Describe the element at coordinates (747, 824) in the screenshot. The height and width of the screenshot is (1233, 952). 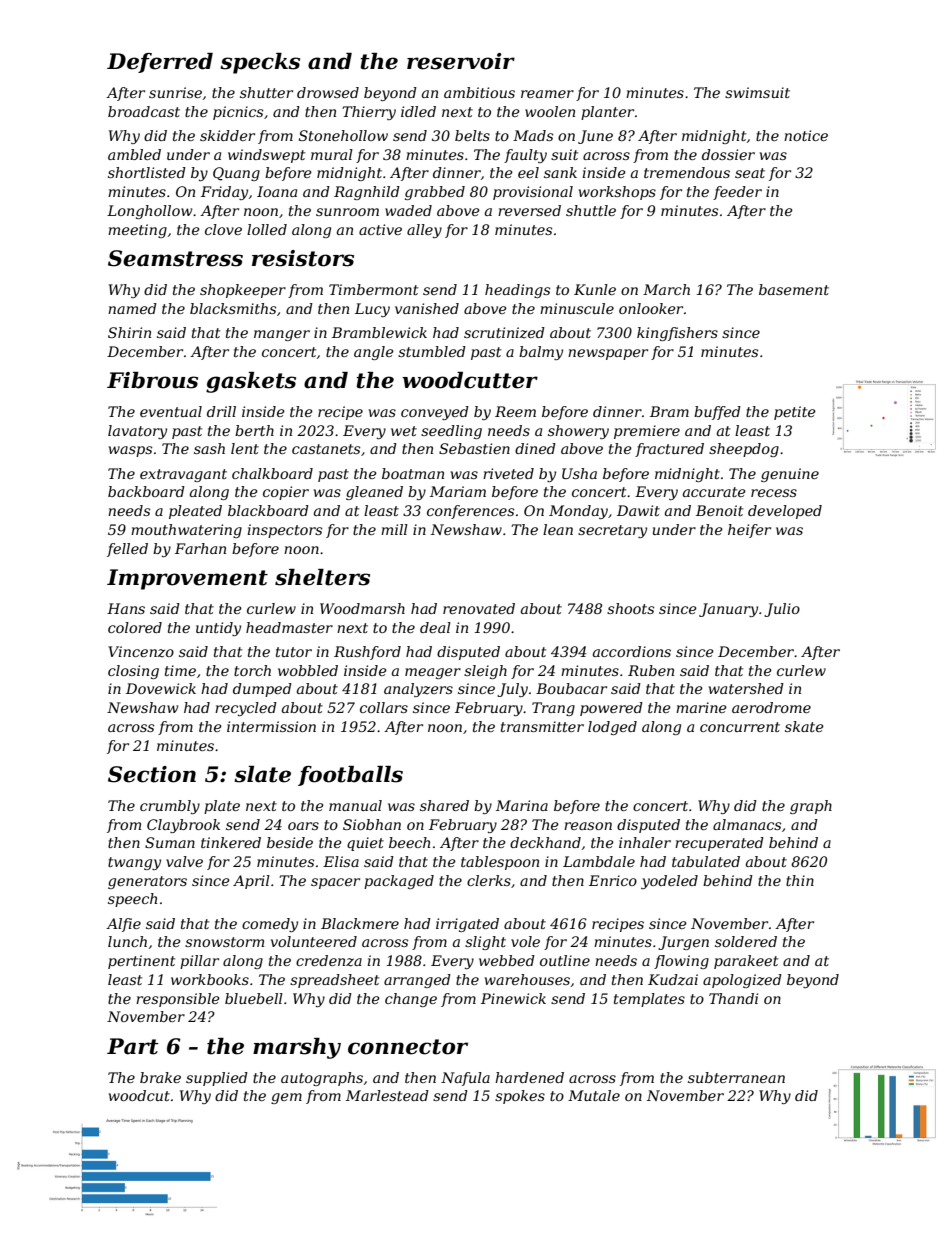
I see `almanacs` at that location.
